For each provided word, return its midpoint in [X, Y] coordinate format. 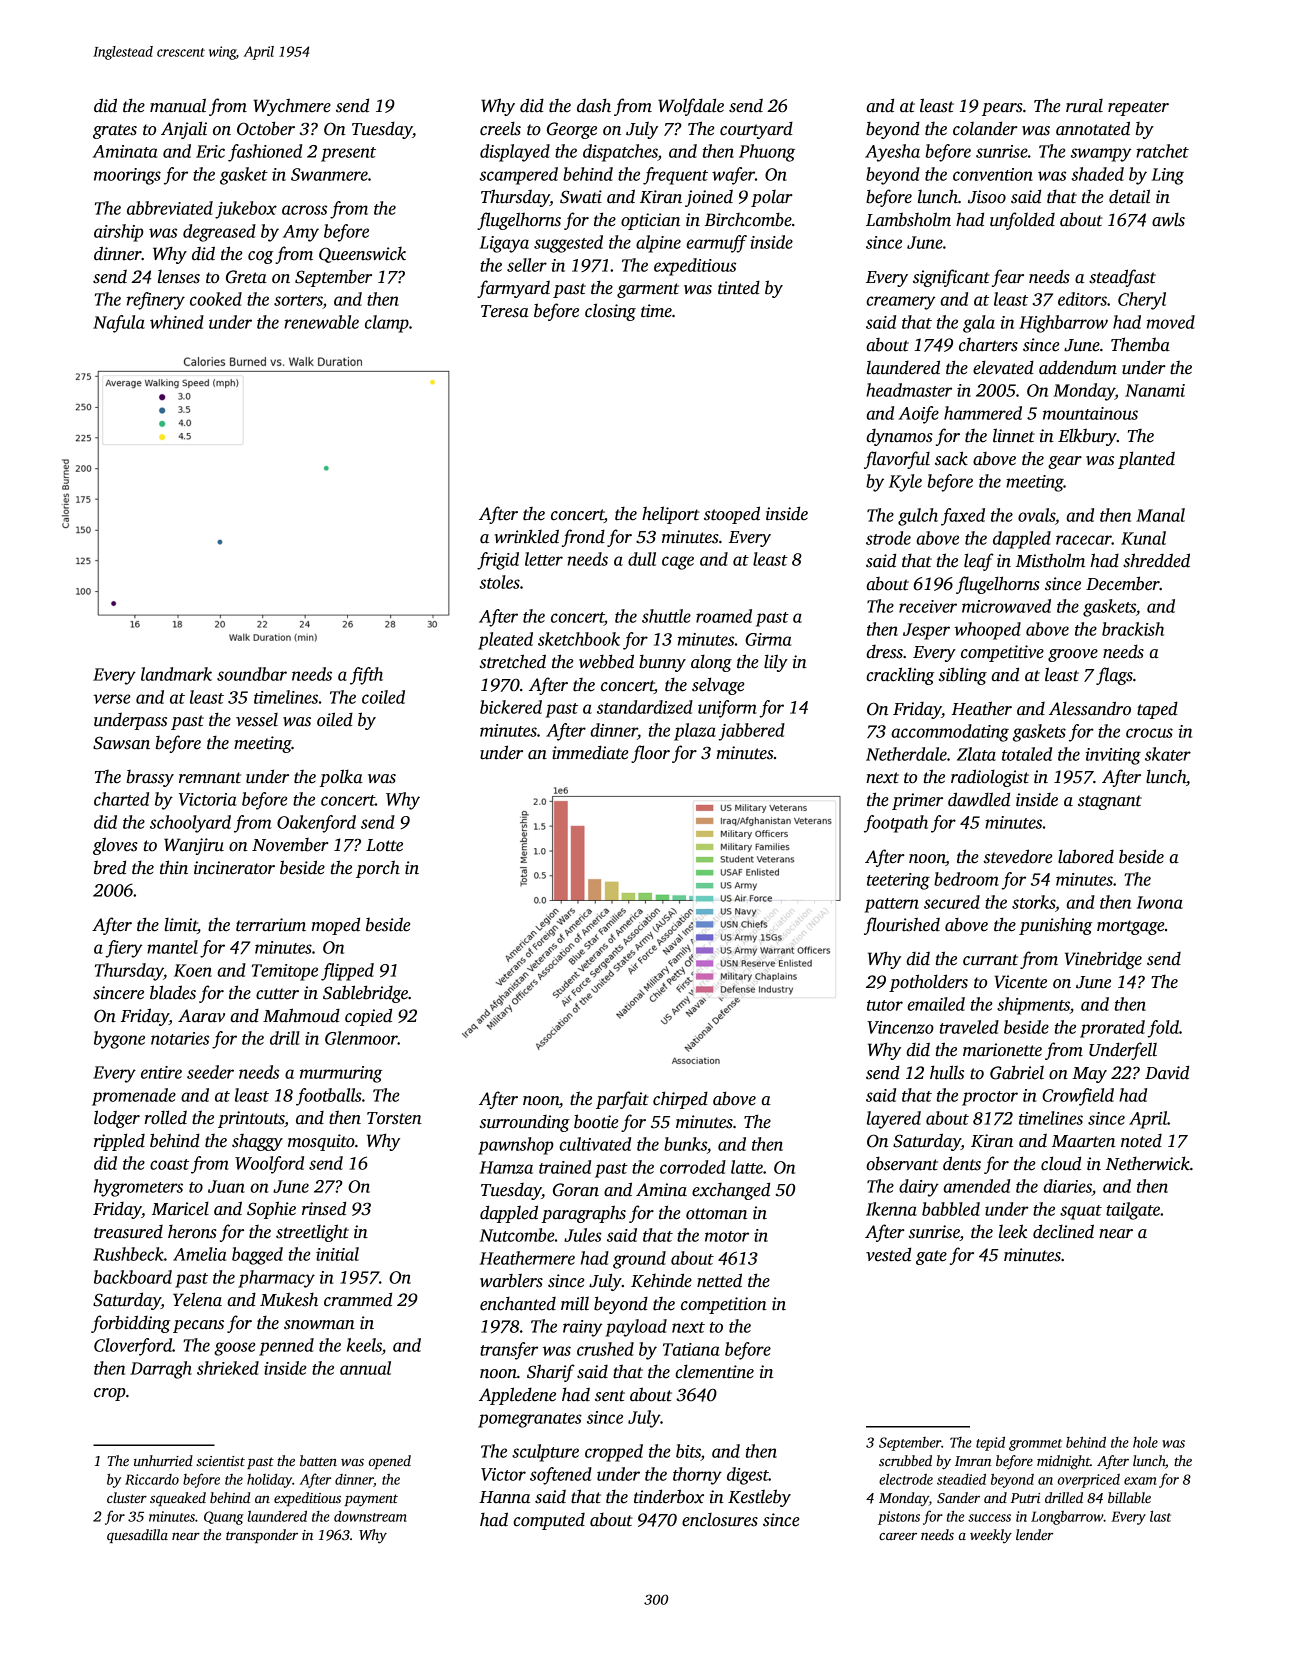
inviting [1113, 756]
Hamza [506, 1167]
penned [286, 1347]
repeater [1138, 108]
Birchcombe [748, 220]
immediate [590, 752]
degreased [219, 233]
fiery [123, 949]
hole [1145, 1442]
